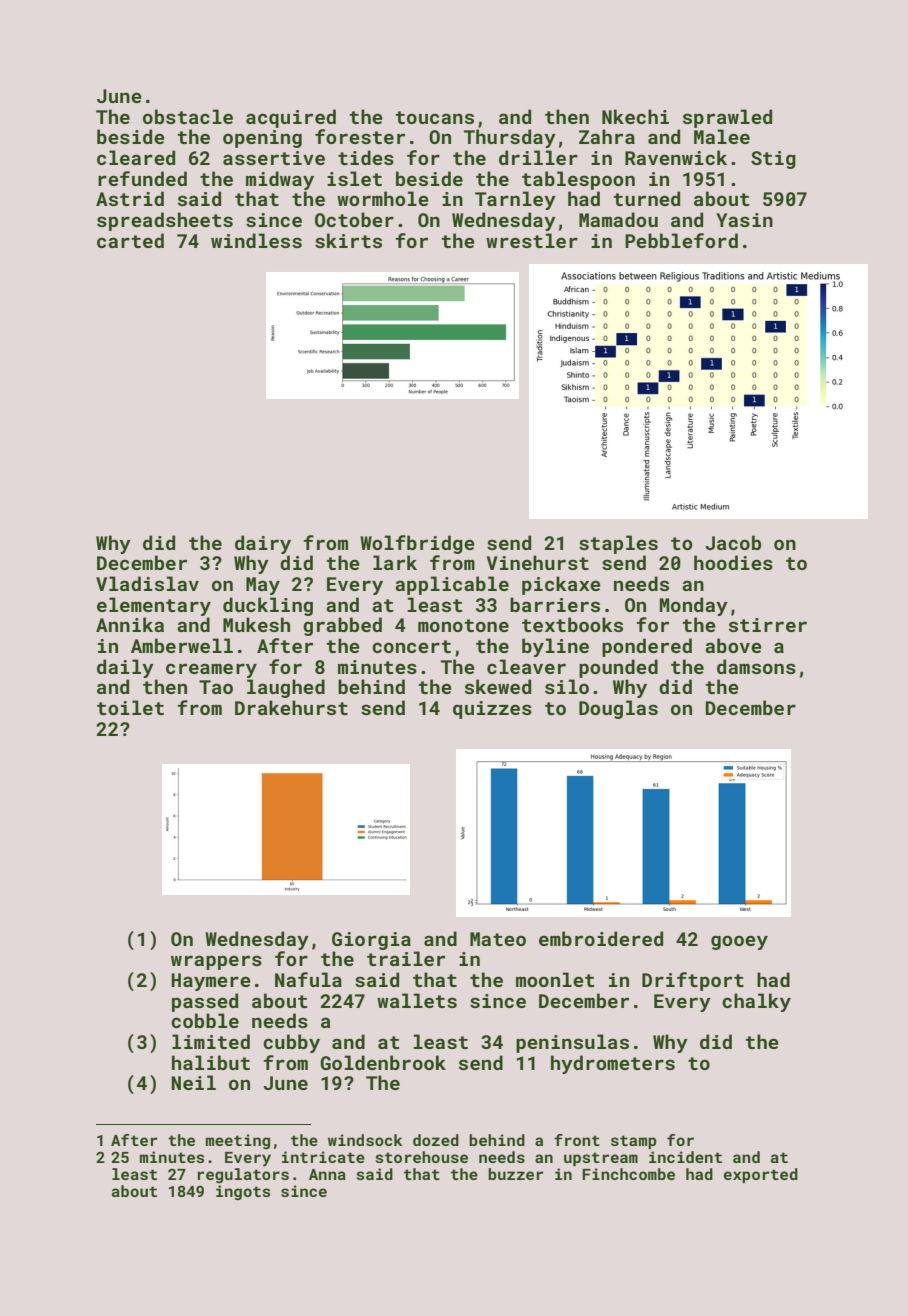  Describe the element at coordinates (291, 118) in the screenshot. I see `acquired` at that location.
